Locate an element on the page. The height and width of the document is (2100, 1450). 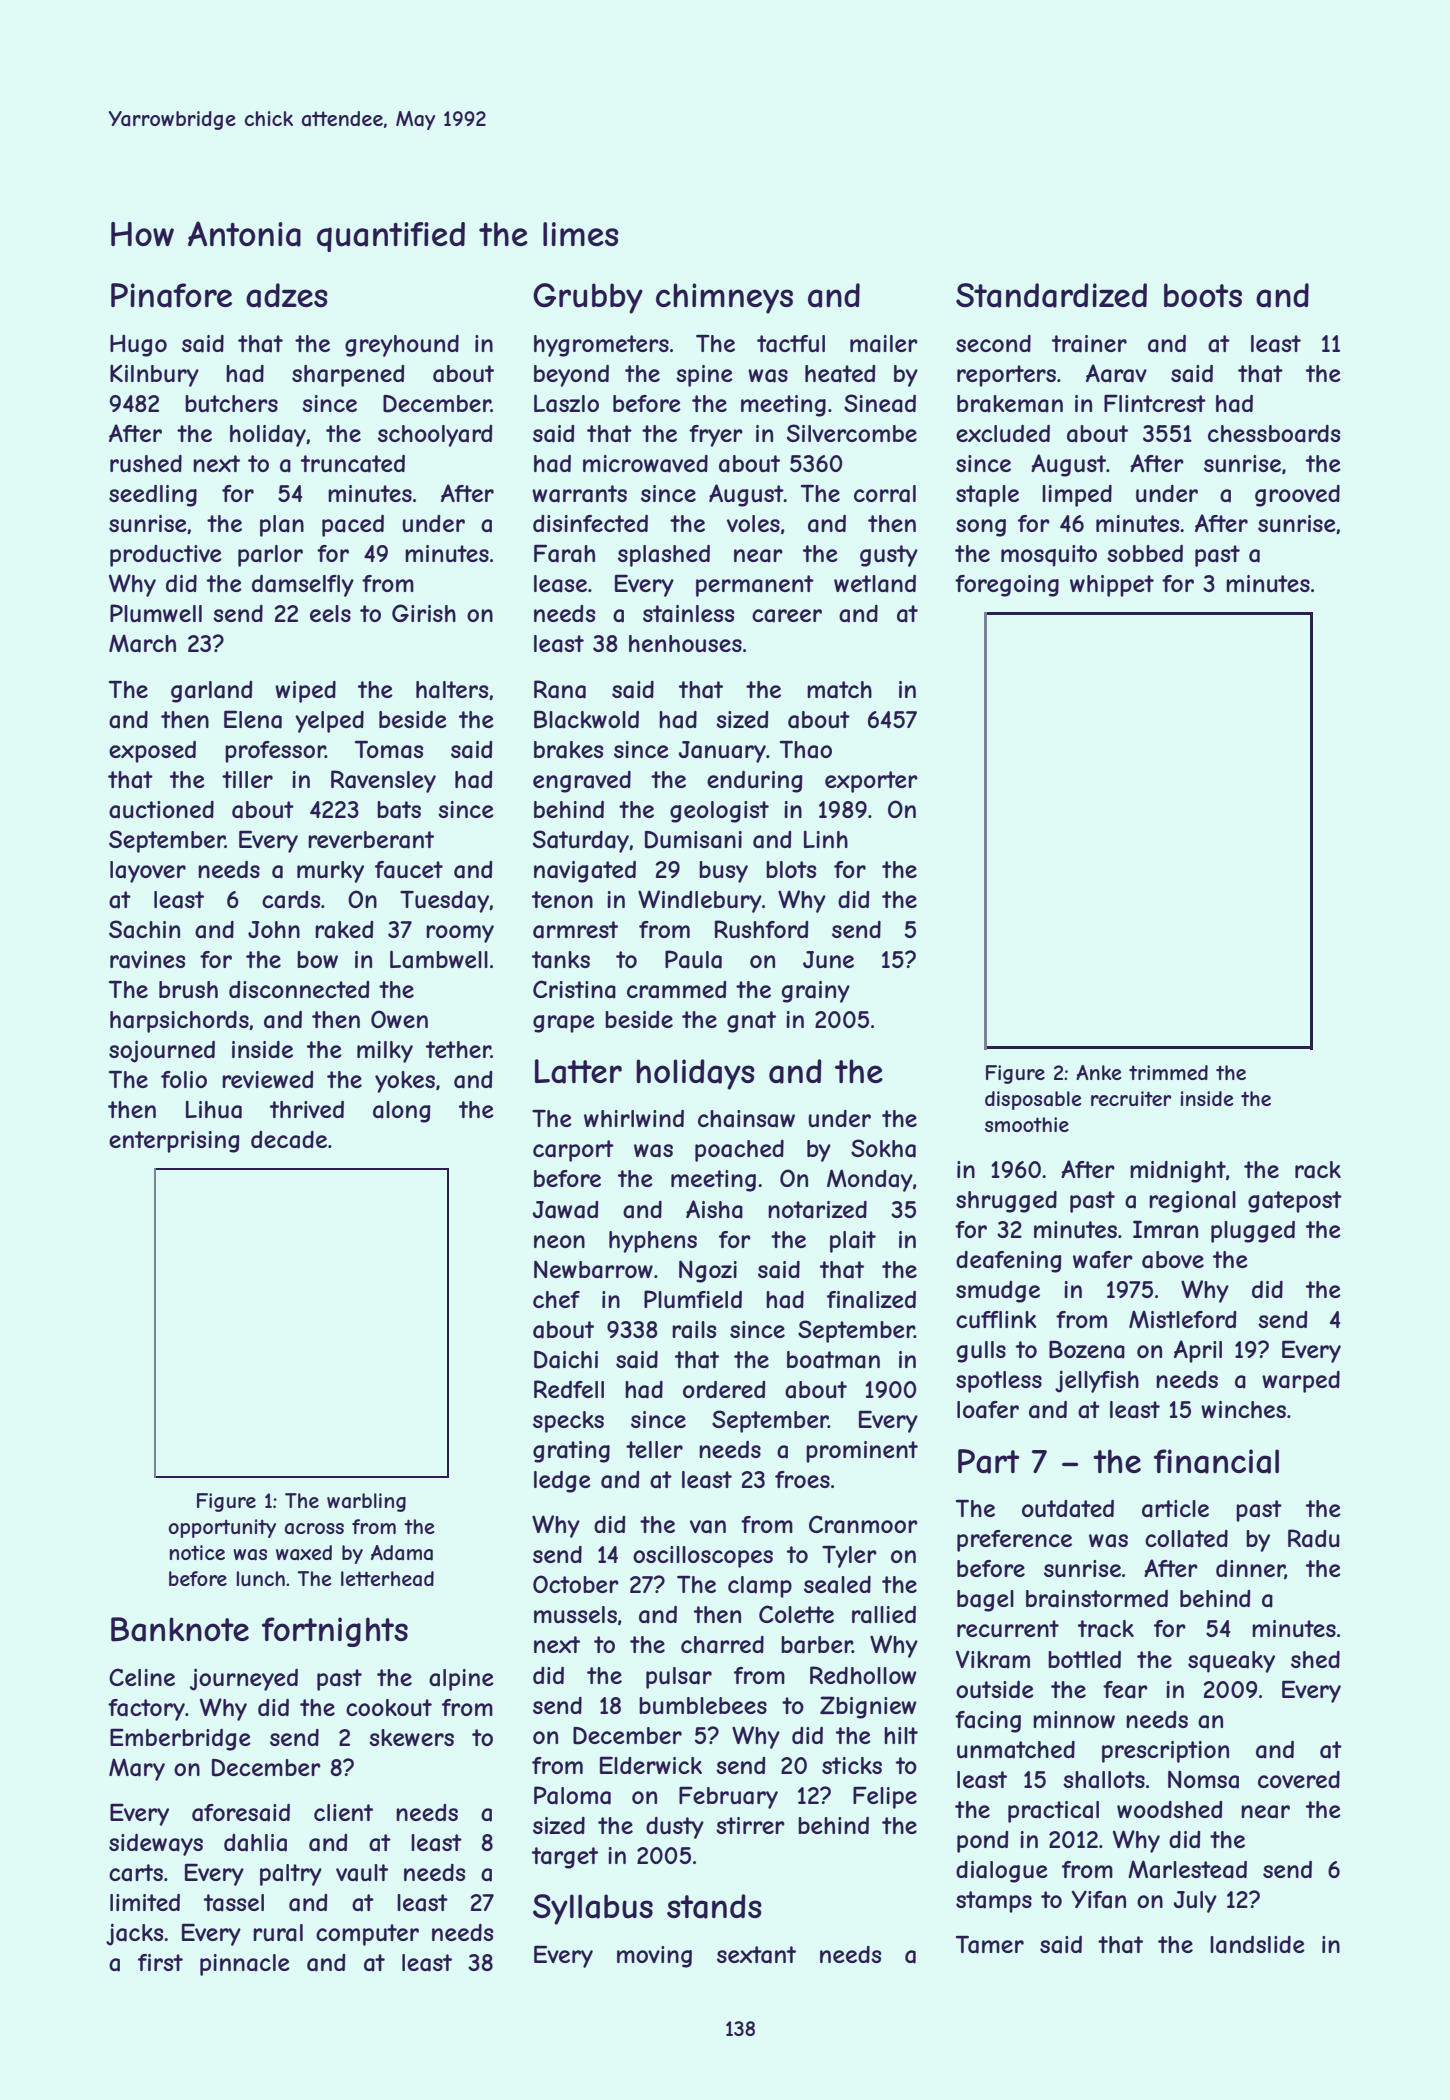
trimmed is located at coordinates (1168, 1072).
